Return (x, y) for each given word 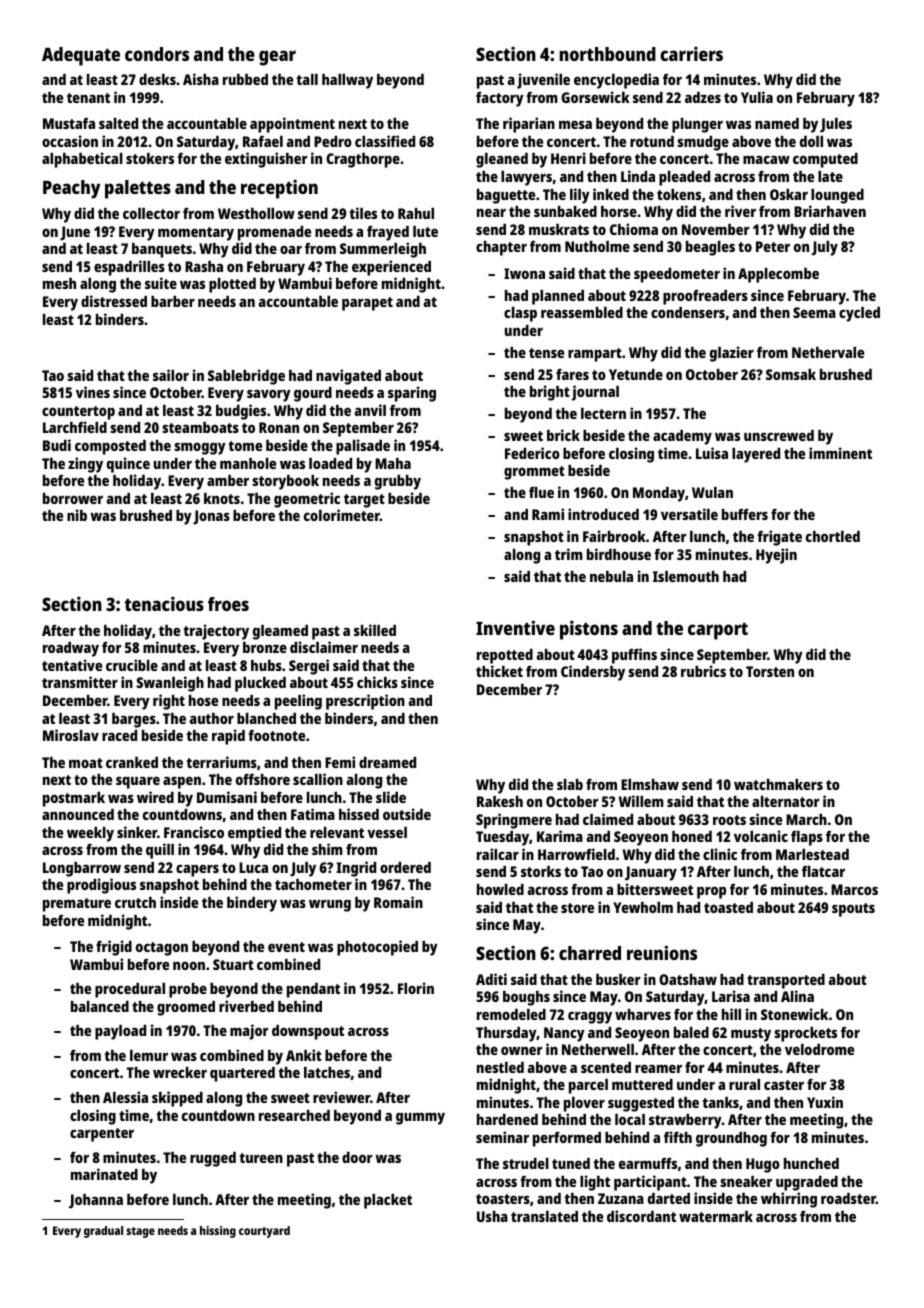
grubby (398, 482)
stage (140, 1232)
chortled (833, 536)
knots (222, 498)
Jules (836, 125)
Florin (416, 988)
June (75, 233)
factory (500, 99)
